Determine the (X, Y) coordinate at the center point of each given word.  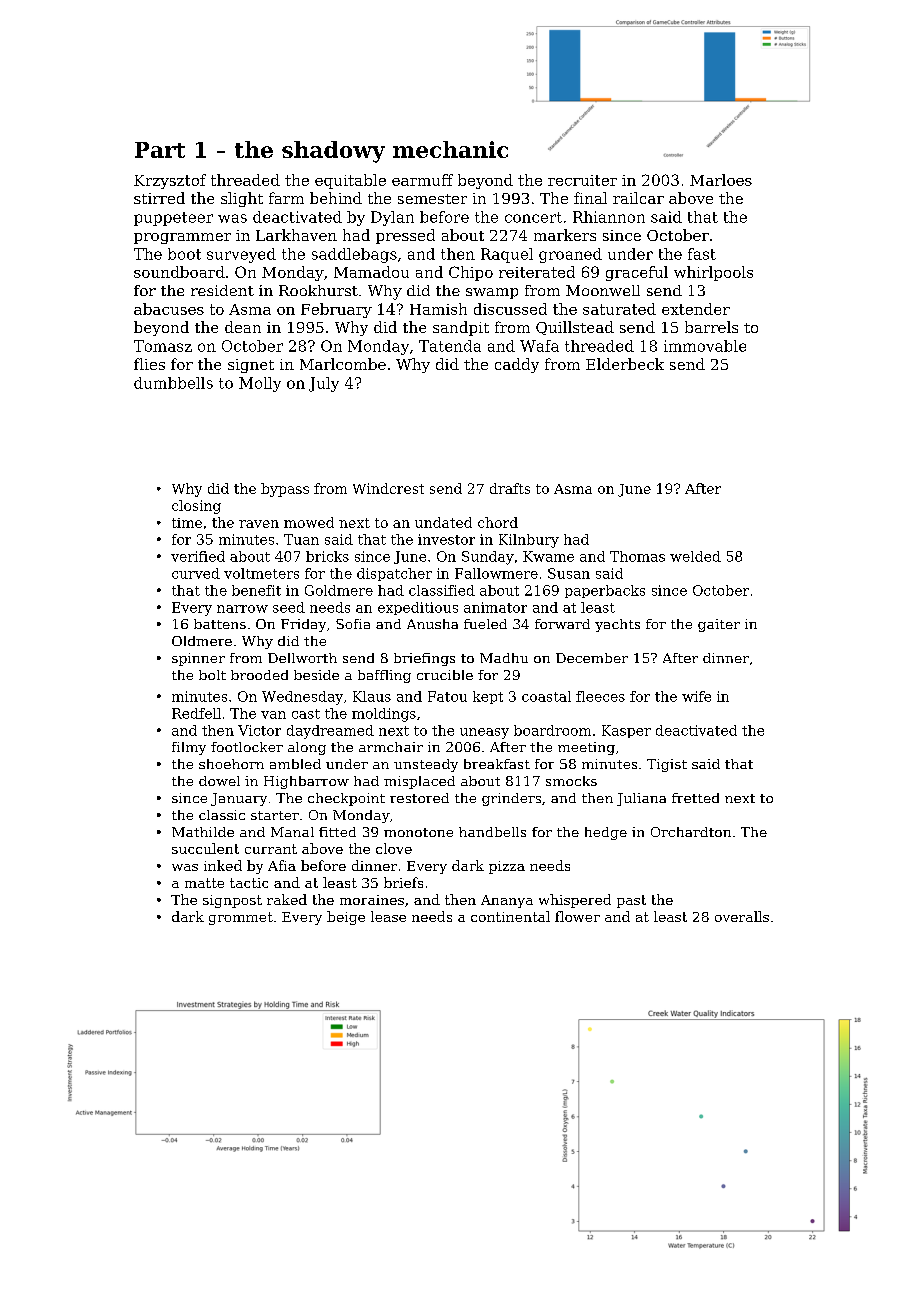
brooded (259, 675)
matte (204, 883)
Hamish (438, 309)
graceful (637, 273)
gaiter (719, 625)
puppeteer (173, 219)
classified (442, 590)
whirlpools (713, 273)
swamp (492, 293)
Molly (260, 384)
